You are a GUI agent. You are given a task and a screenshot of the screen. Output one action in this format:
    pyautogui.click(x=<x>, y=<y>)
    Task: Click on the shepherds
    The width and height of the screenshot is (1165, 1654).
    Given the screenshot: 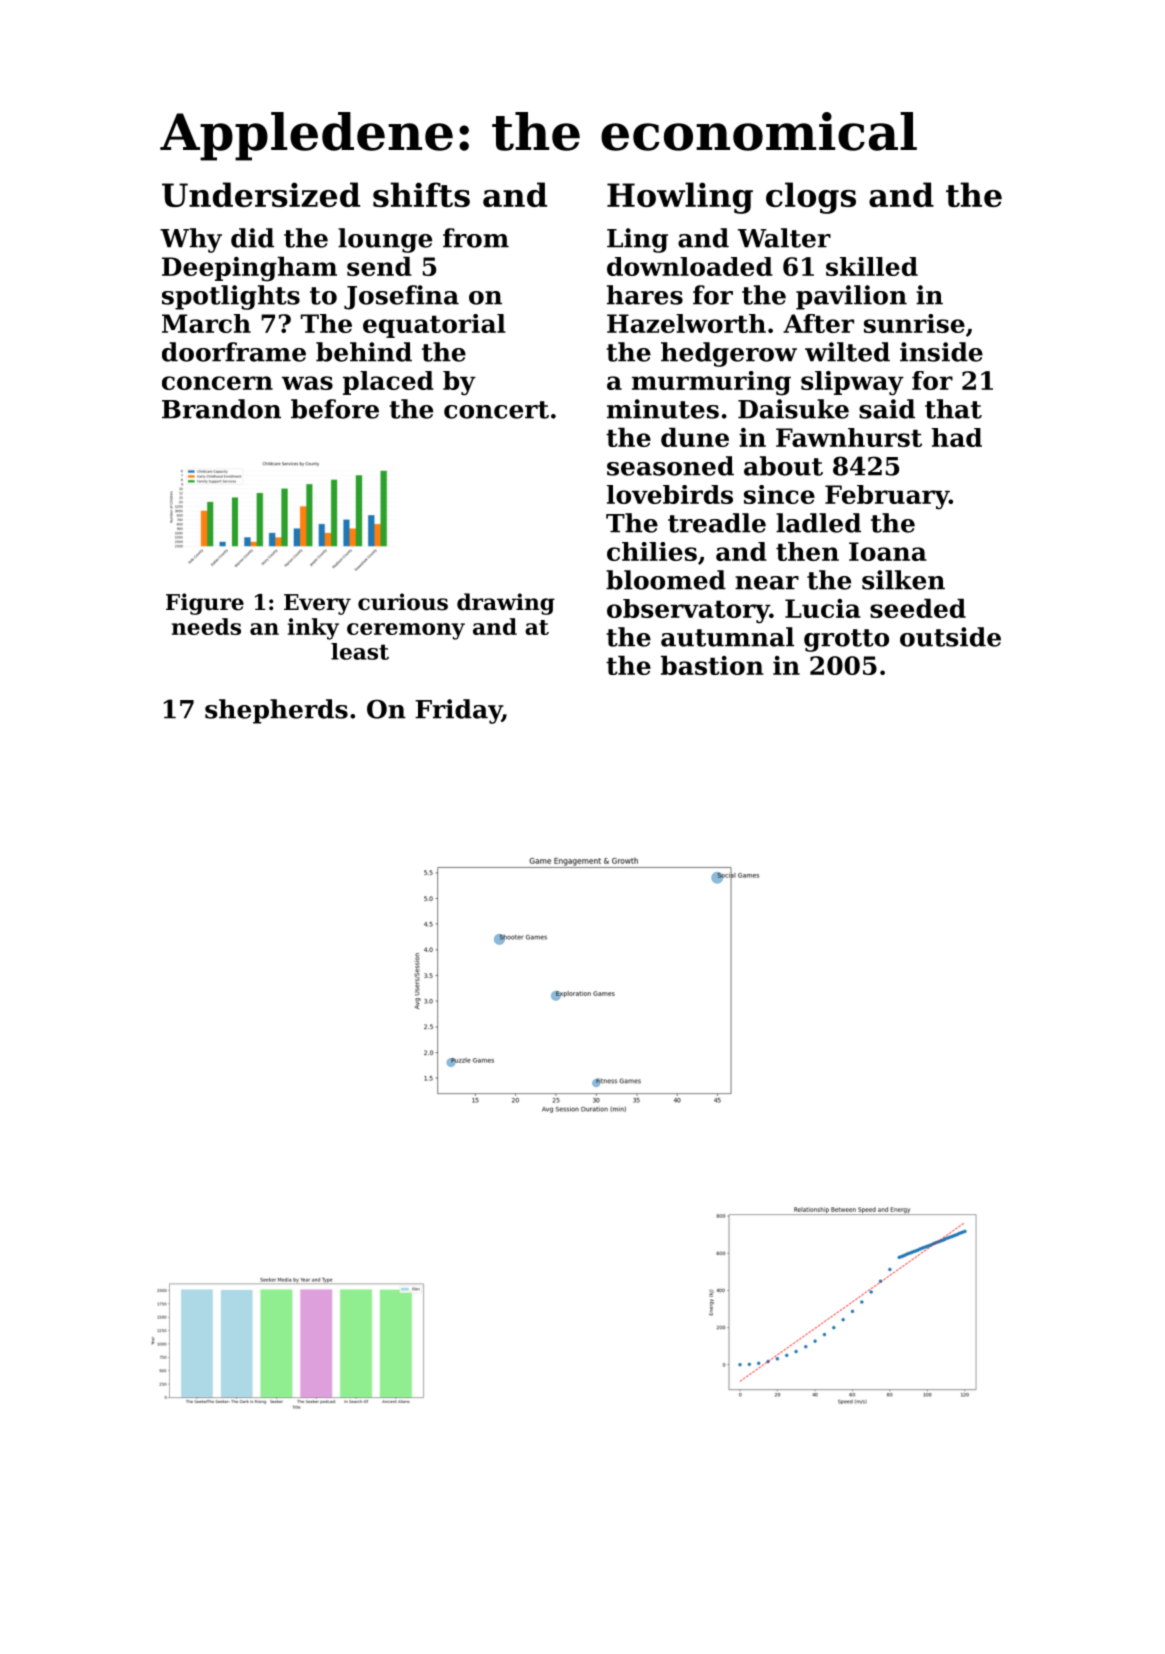 What is the action you would take?
    pyautogui.click(x=276, y=711)
